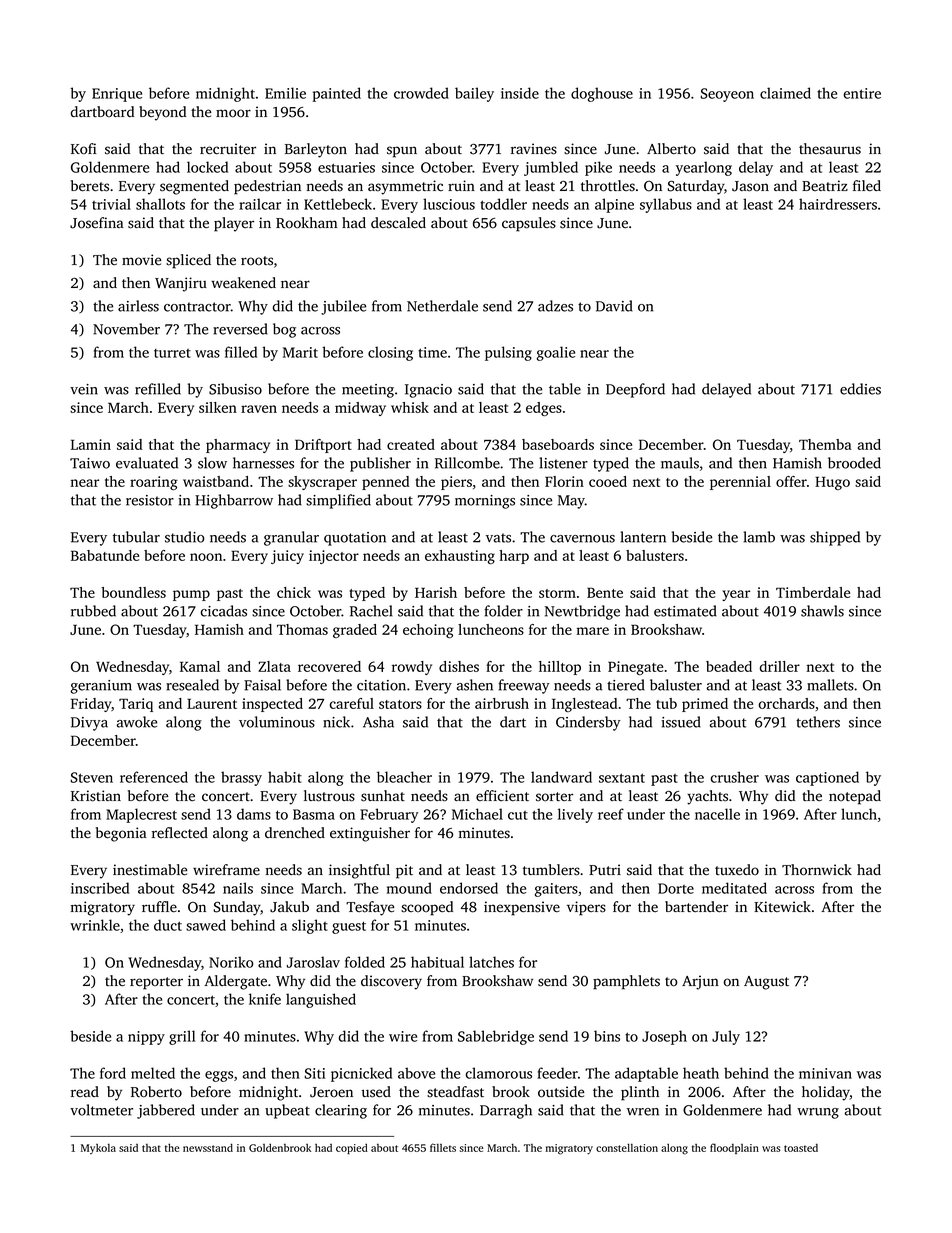 The height and width of the screenshot is (1233, 952). I want to click on inside, so click(520, 93).
